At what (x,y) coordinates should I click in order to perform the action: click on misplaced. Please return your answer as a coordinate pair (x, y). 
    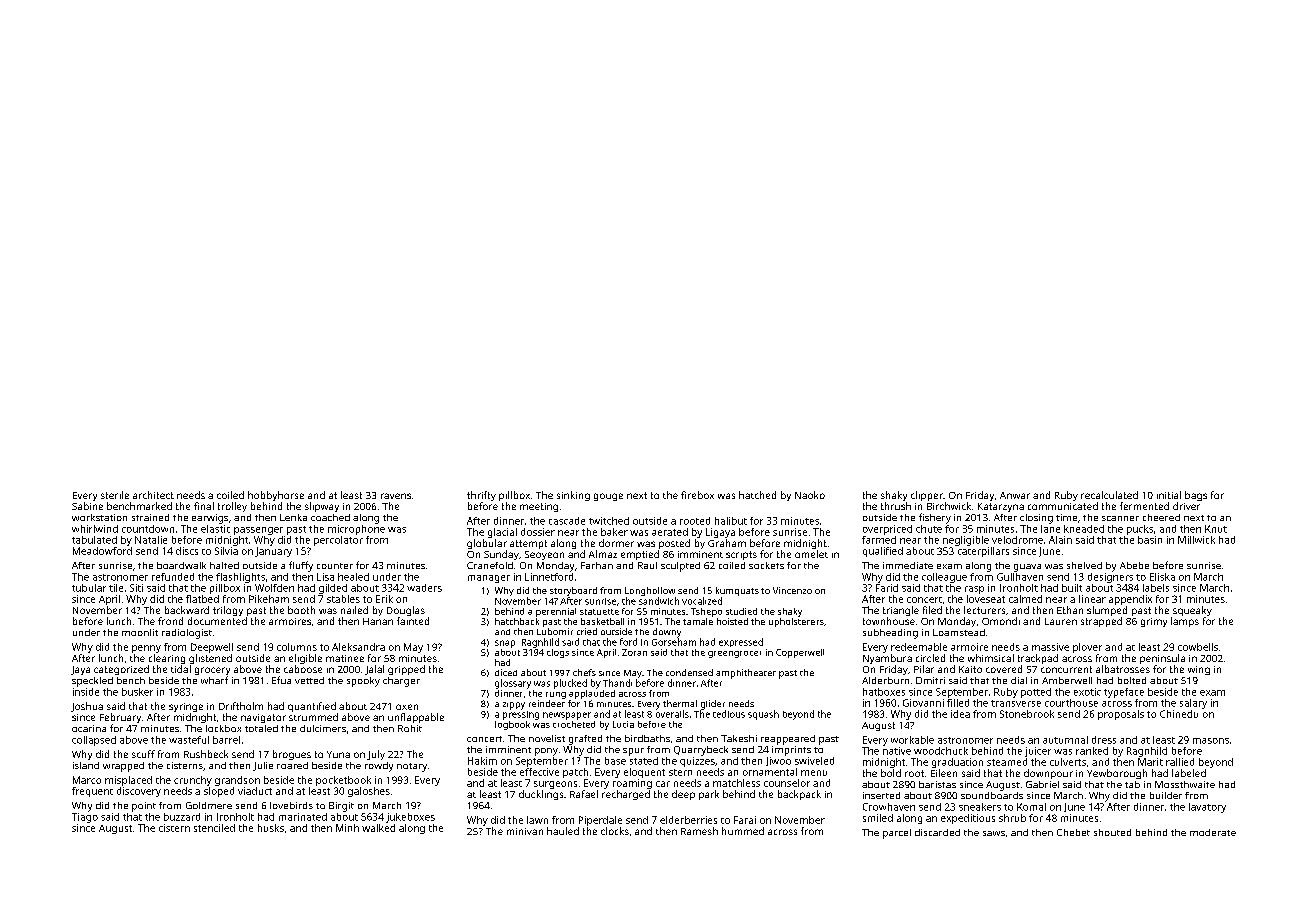
    Looking at the image, I should click on (128, 781).
